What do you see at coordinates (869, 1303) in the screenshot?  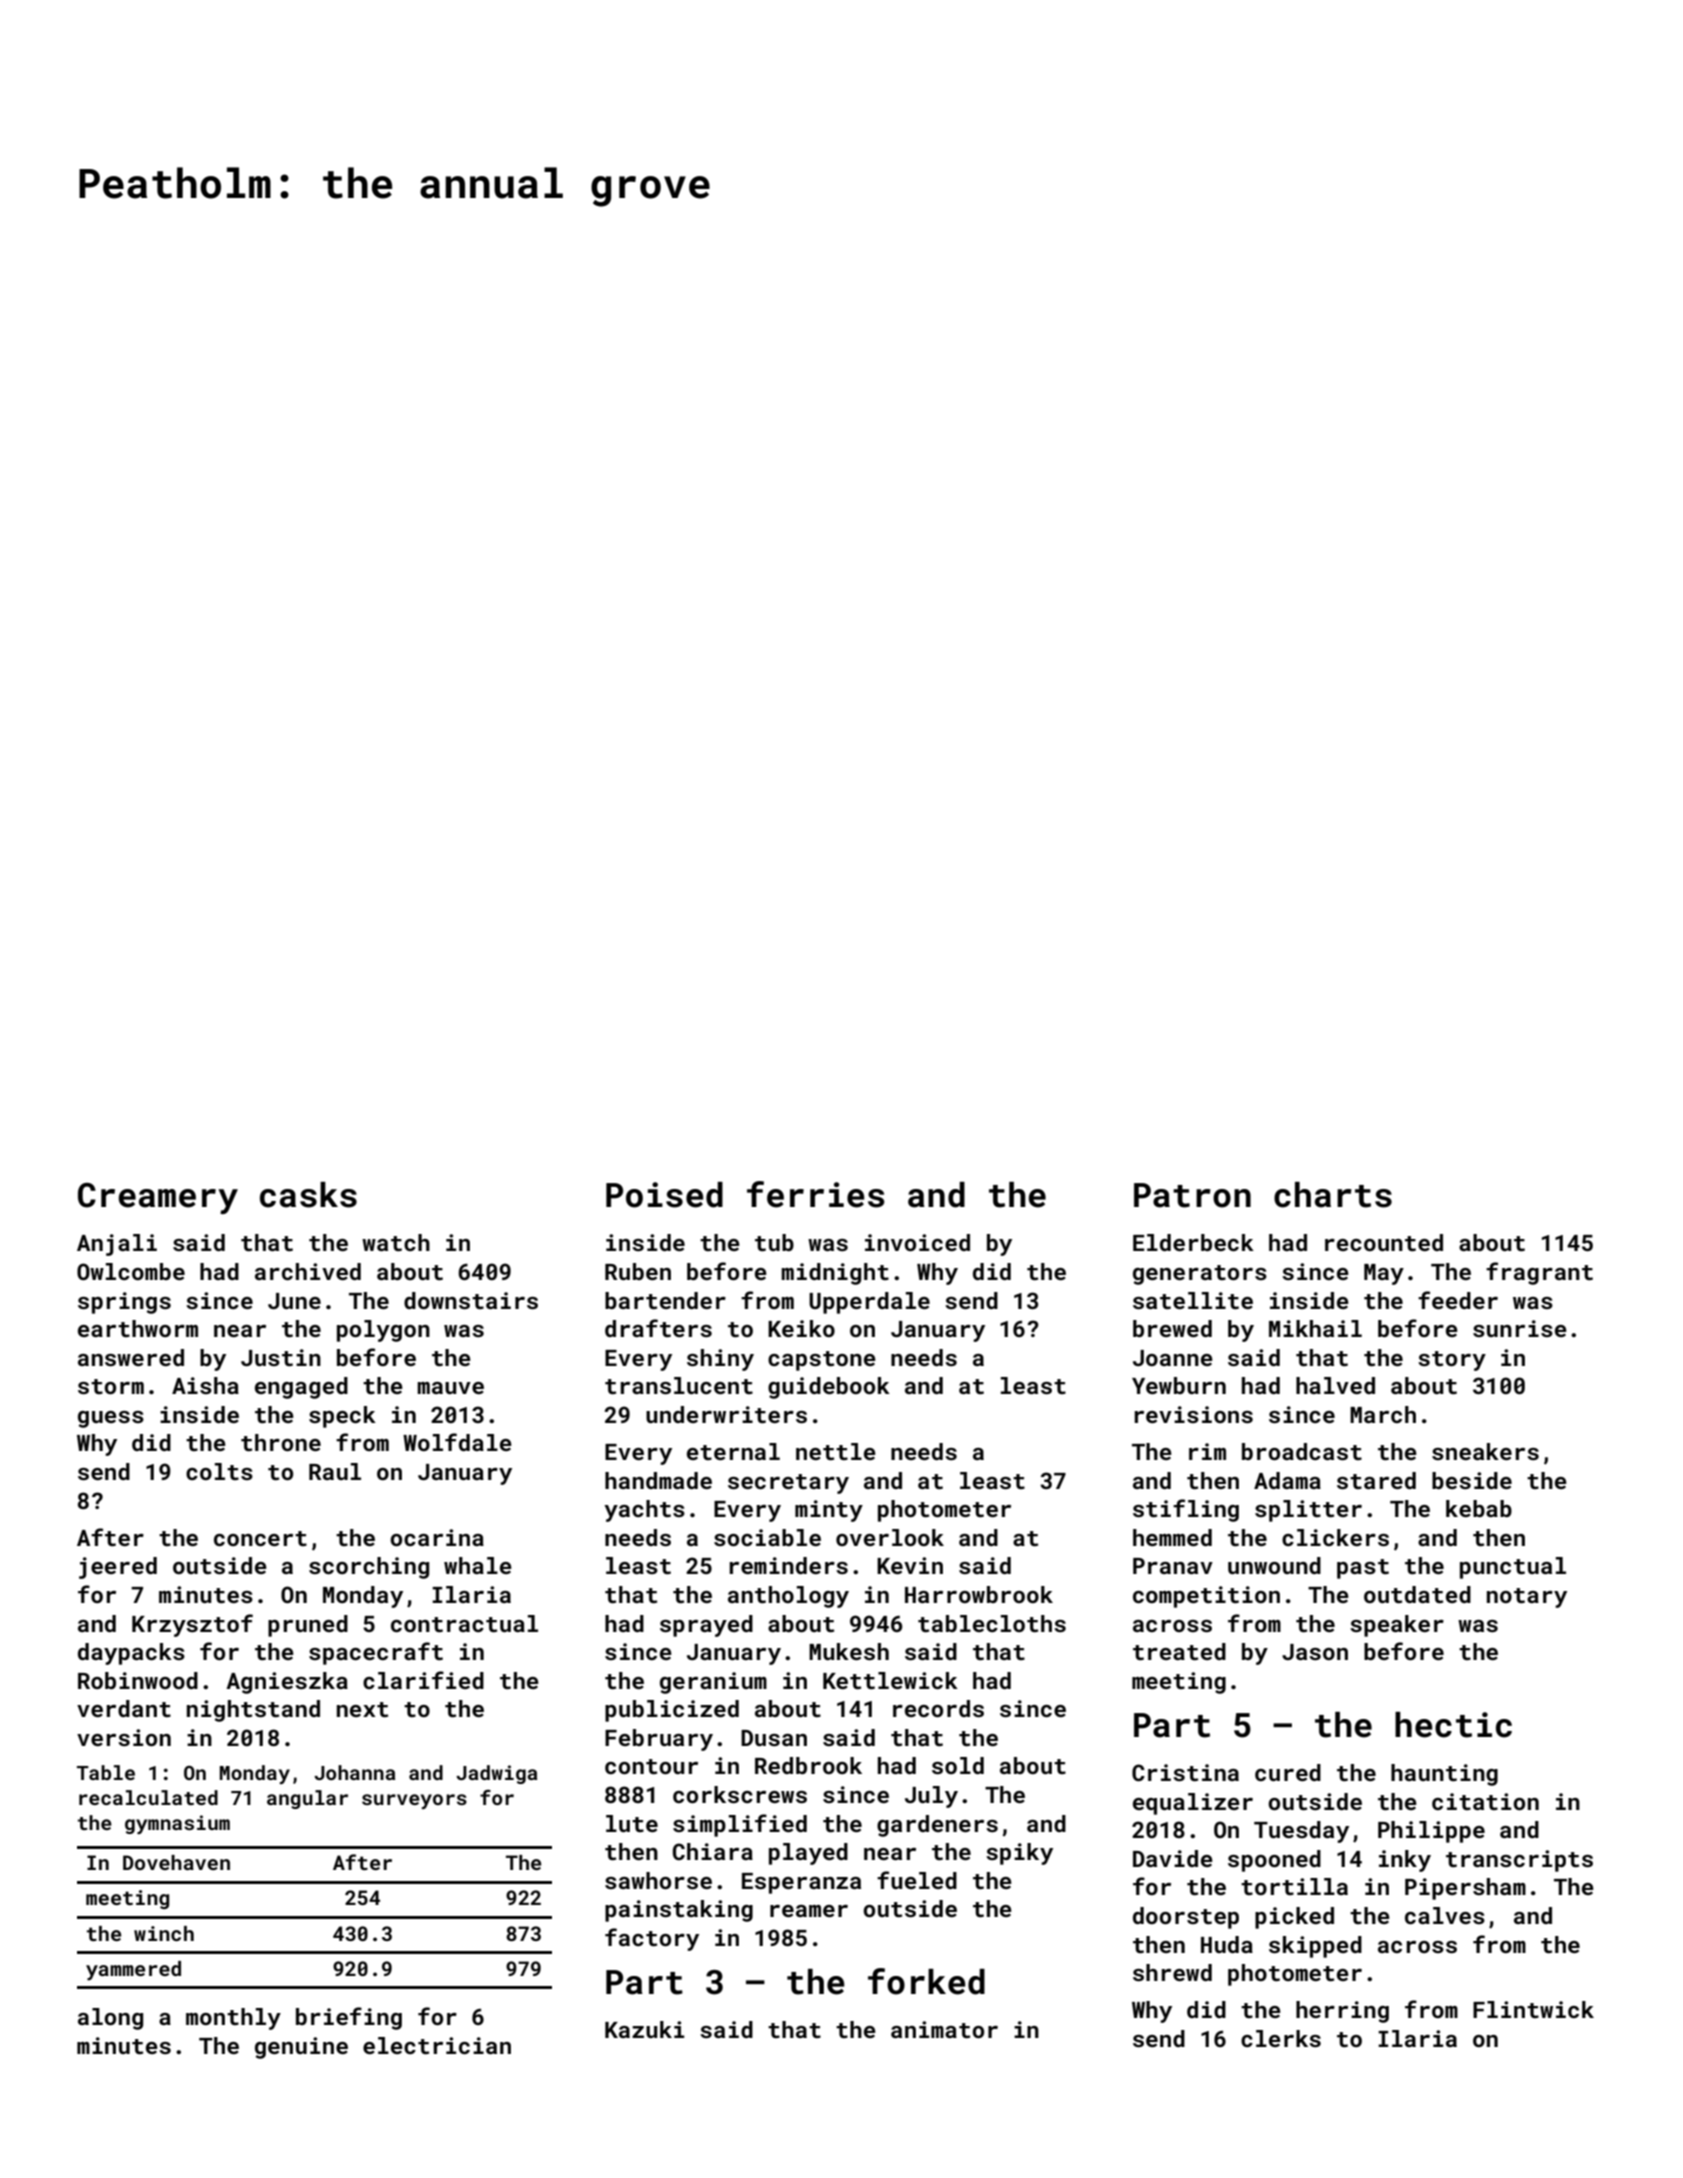 I see `Upperdale` at bounding box center [869, 1303].
